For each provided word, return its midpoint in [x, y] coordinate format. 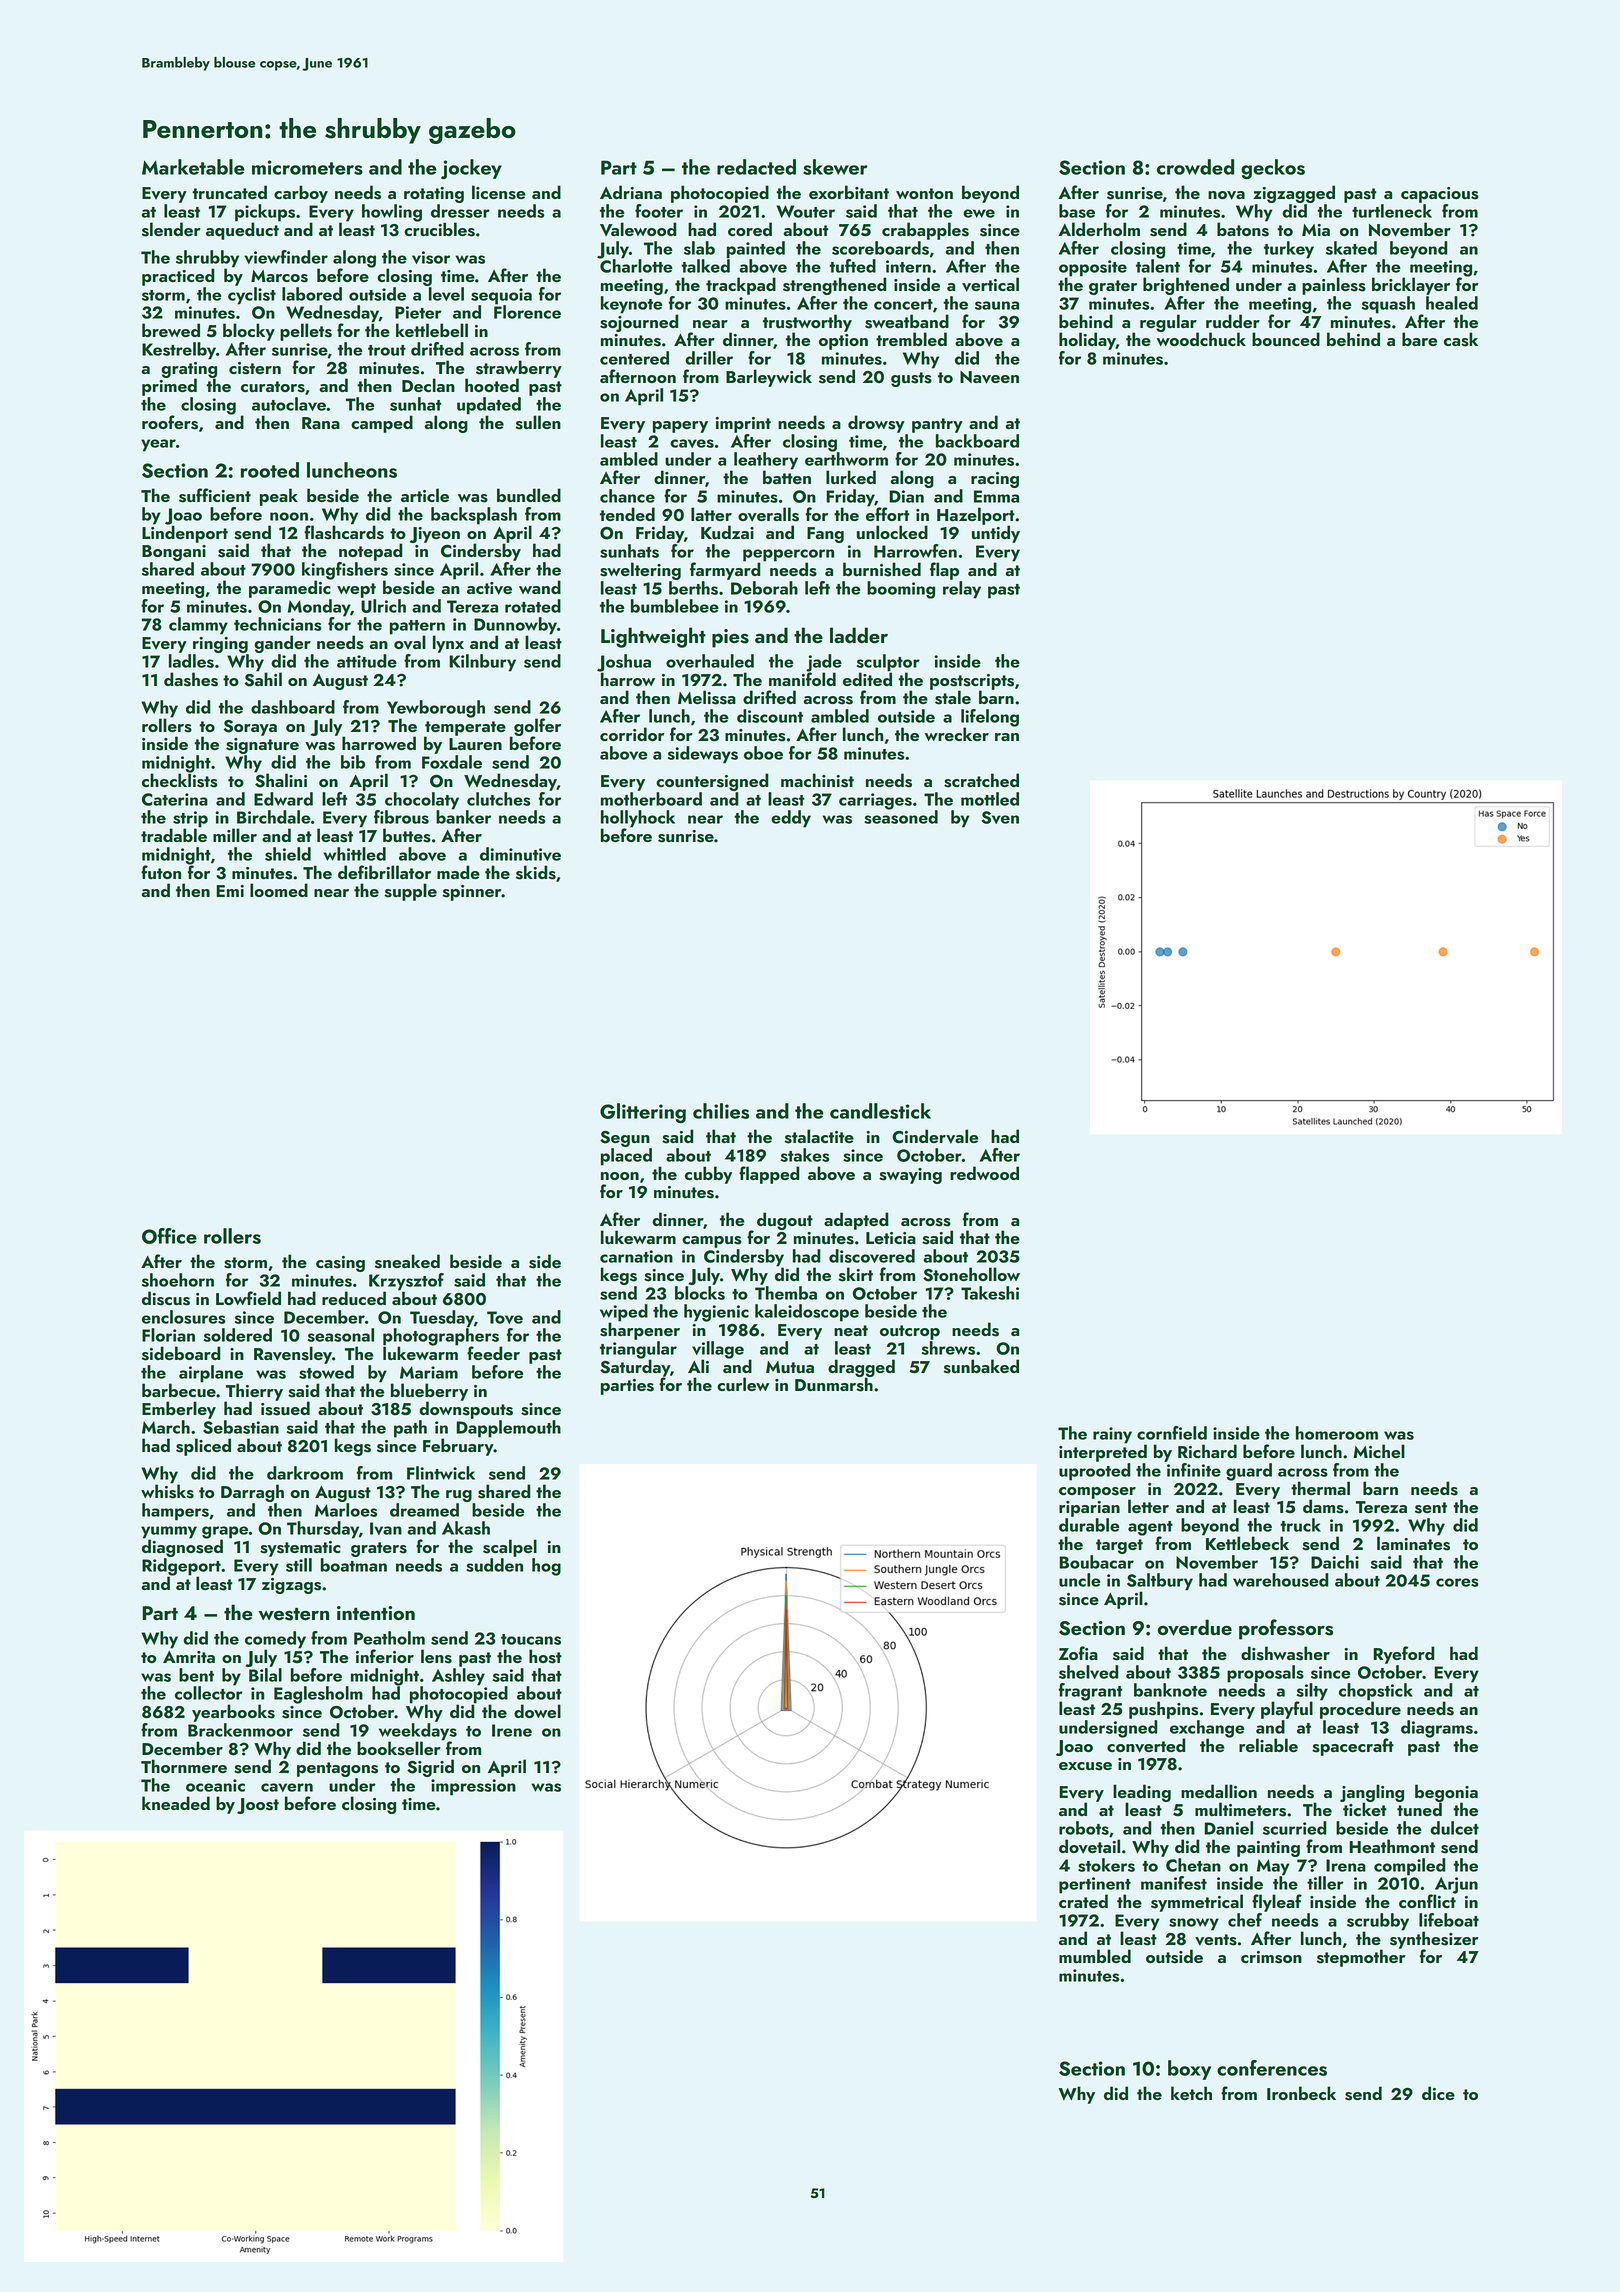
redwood [984, 1173]
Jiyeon [435, 535]
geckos [1273, 169]
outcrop [910, 1332]
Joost [258, 1806]
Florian [168, 1335]
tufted [852, 266]
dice [1438, 2093]
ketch [1191, 2093]
